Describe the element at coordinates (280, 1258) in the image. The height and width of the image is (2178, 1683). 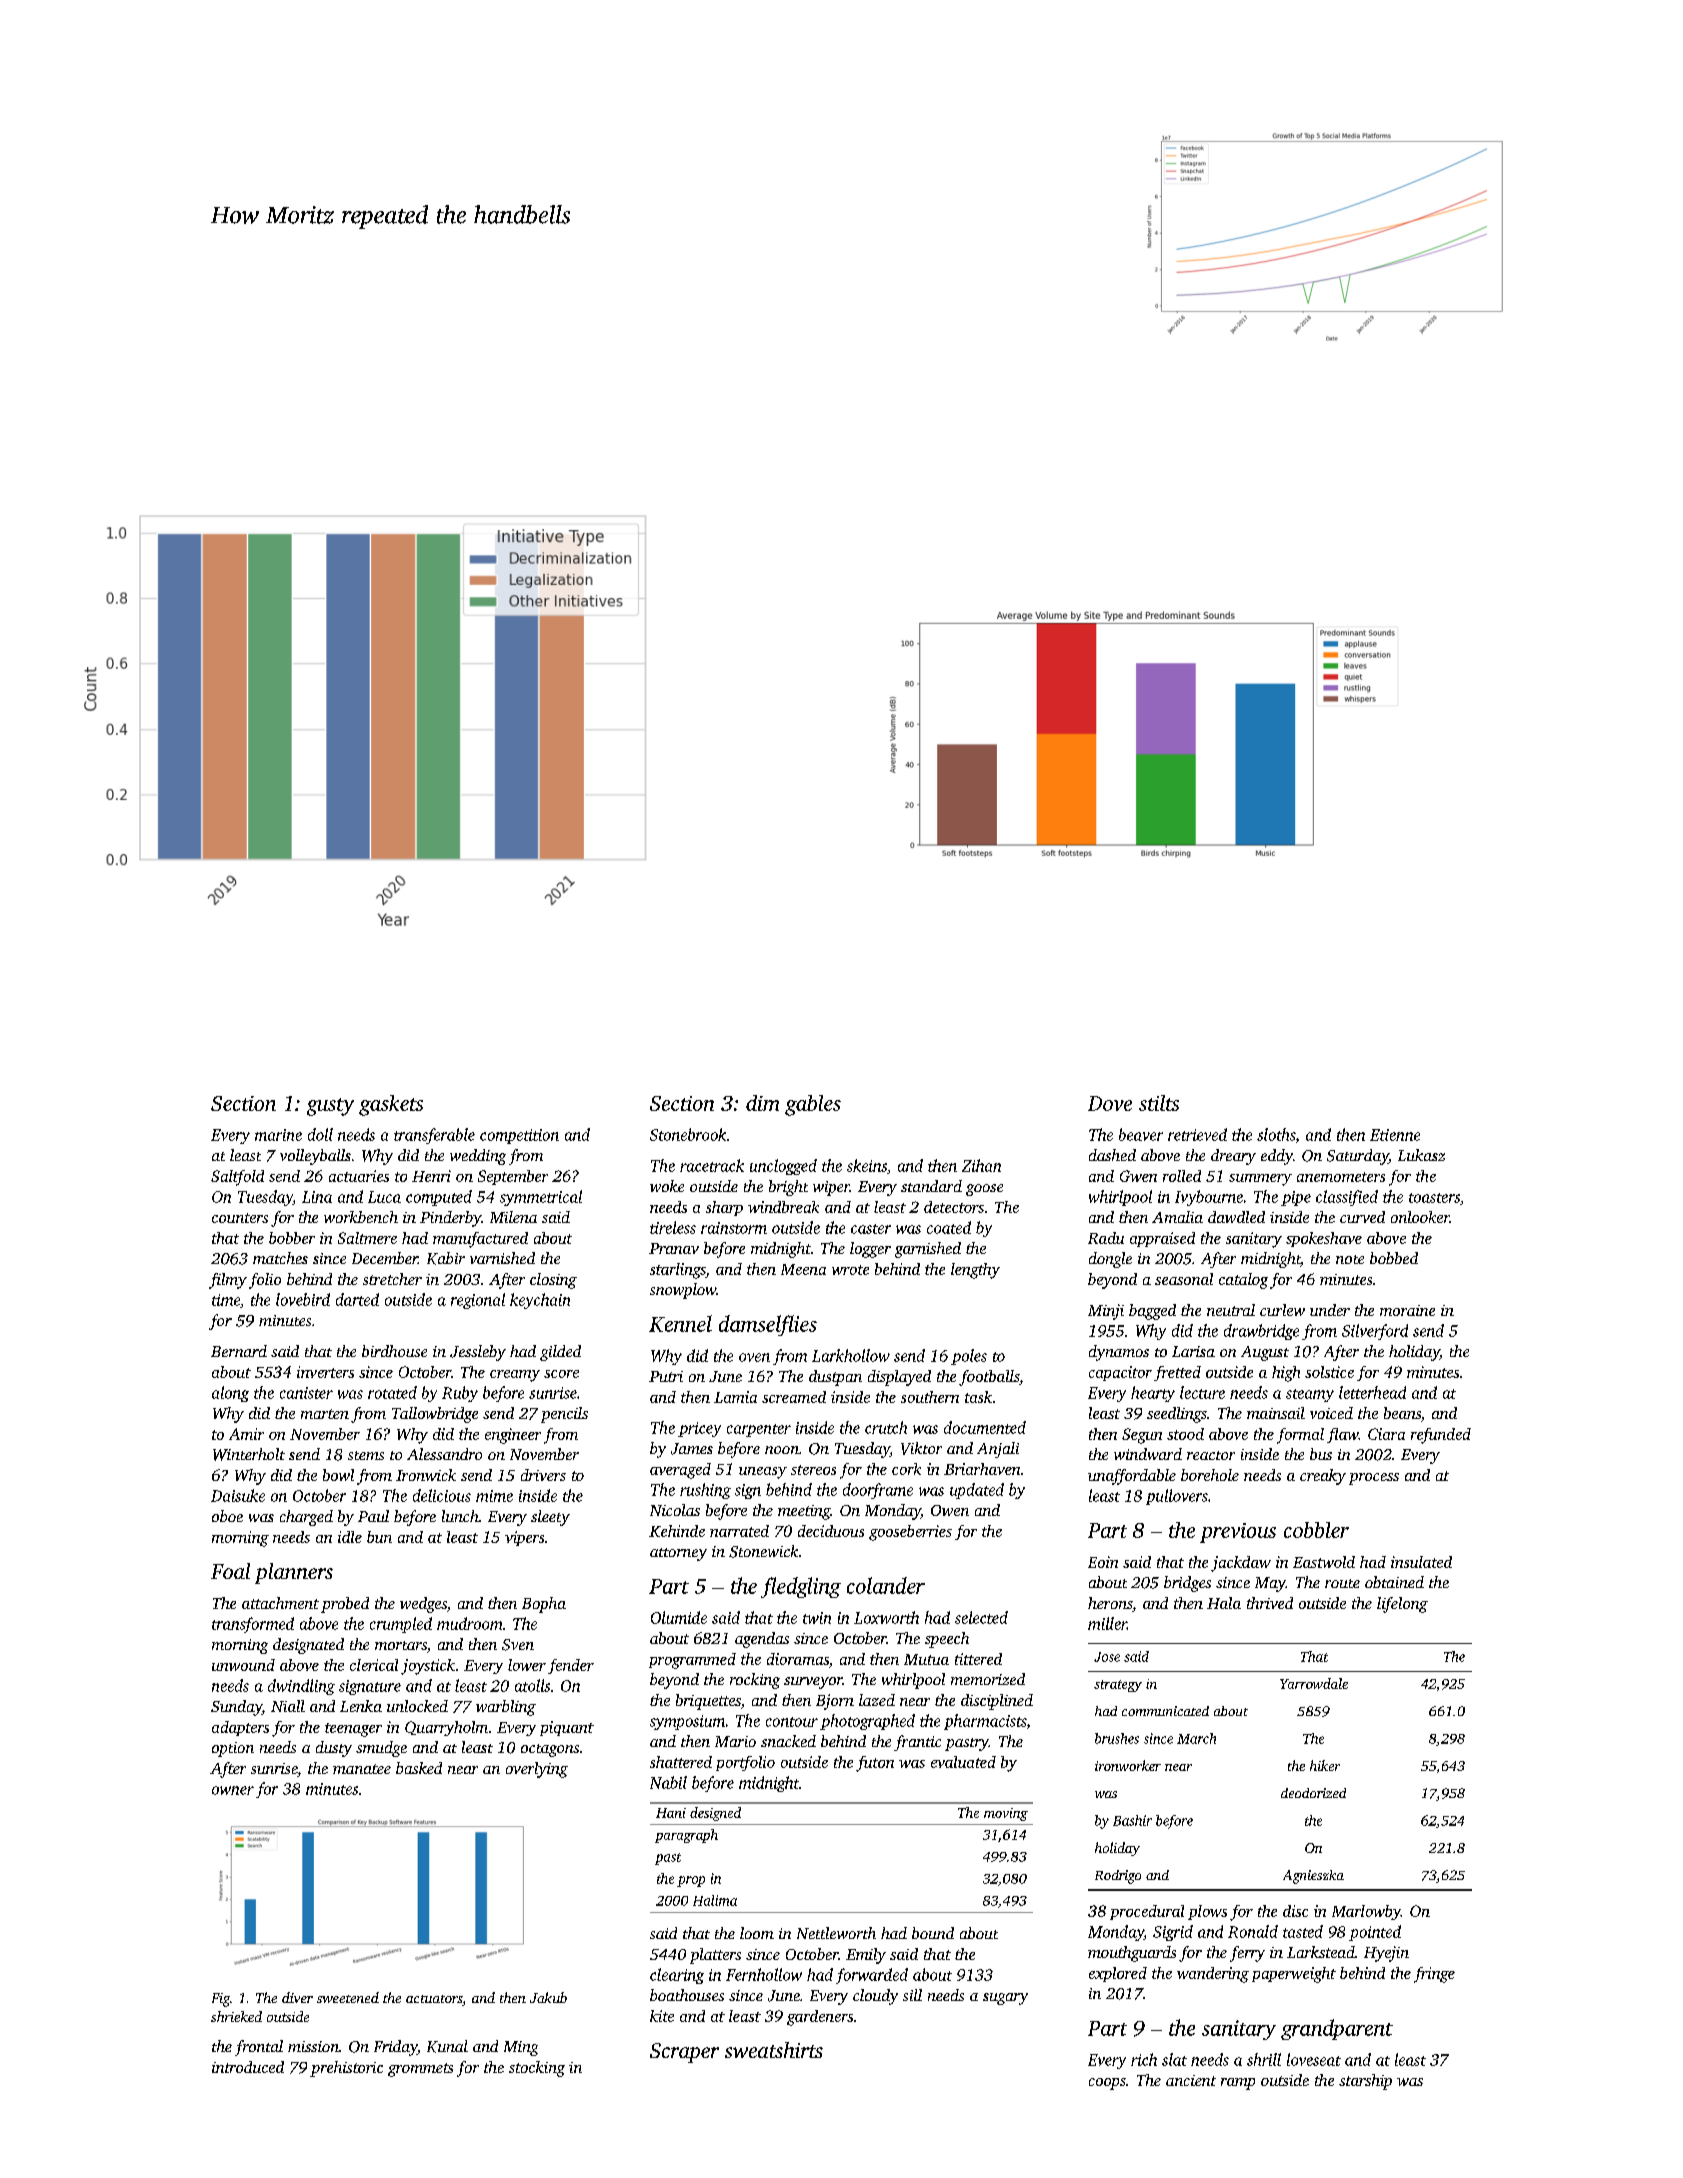
I see `matches` at that location.
